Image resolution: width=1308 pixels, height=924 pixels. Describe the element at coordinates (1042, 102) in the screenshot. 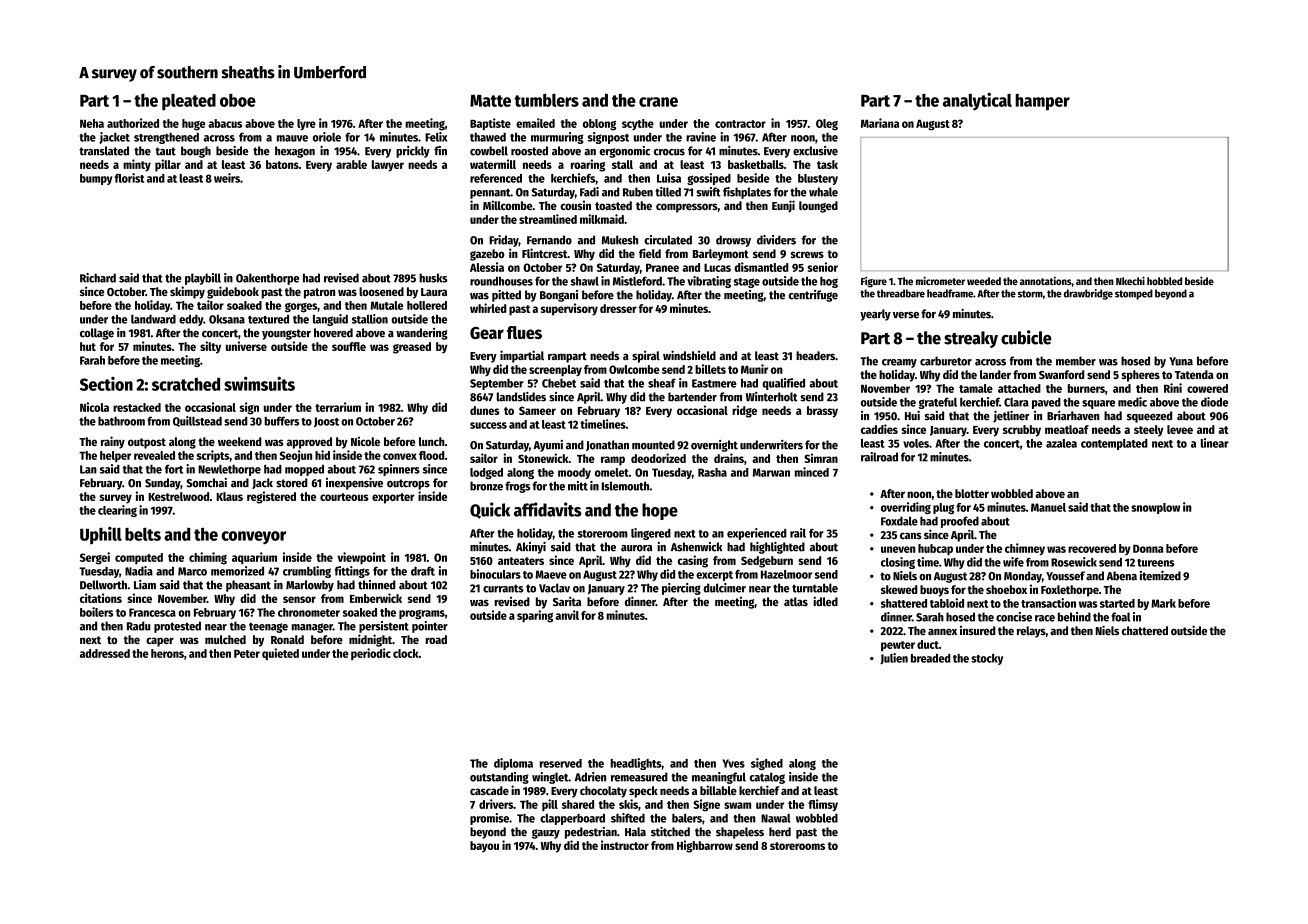

I see `hamper` at that location.
